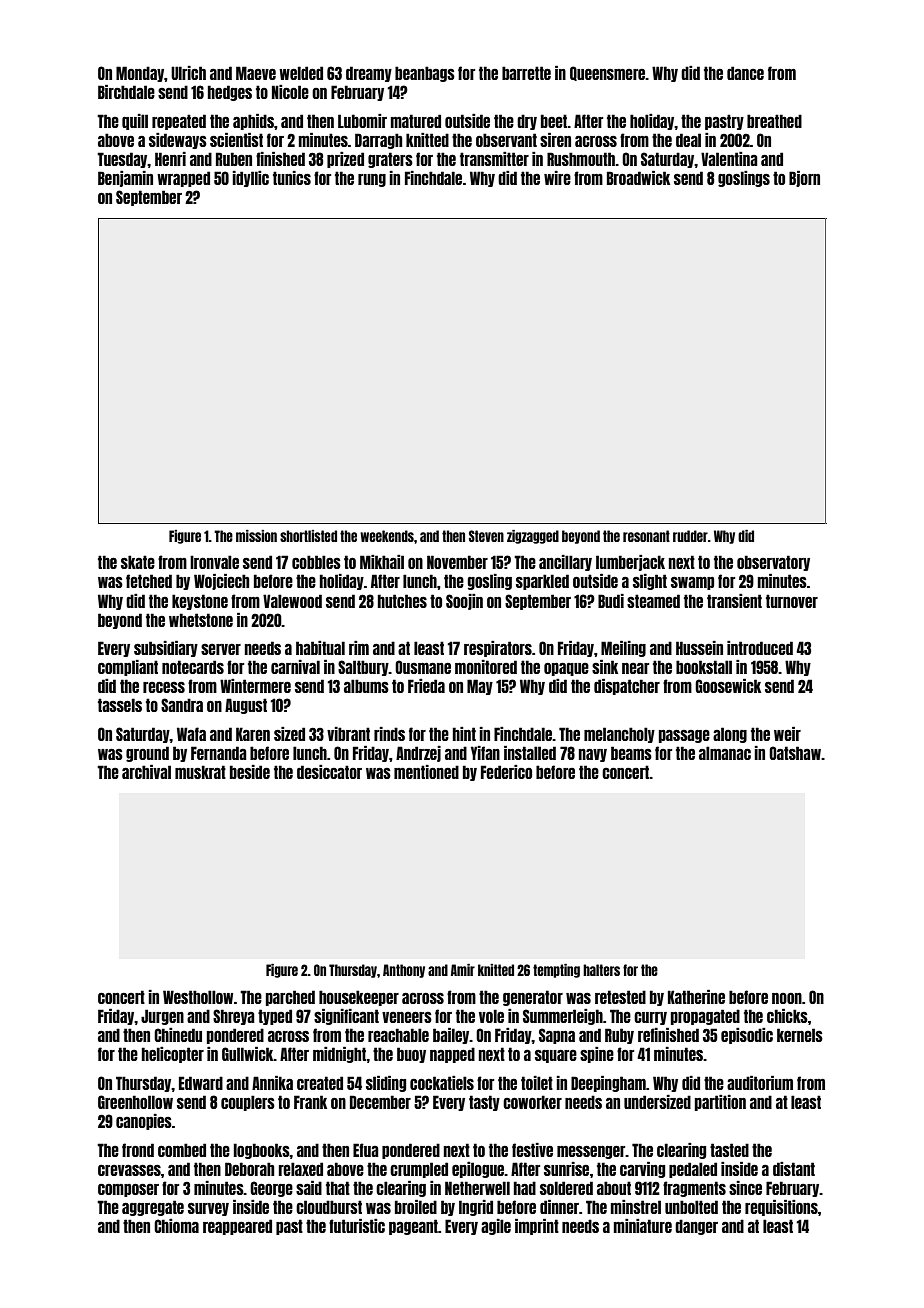 Image resolution: width=924 pixels, height=1308 pixels. I want to click on Chioma, so click(176, 1226).
